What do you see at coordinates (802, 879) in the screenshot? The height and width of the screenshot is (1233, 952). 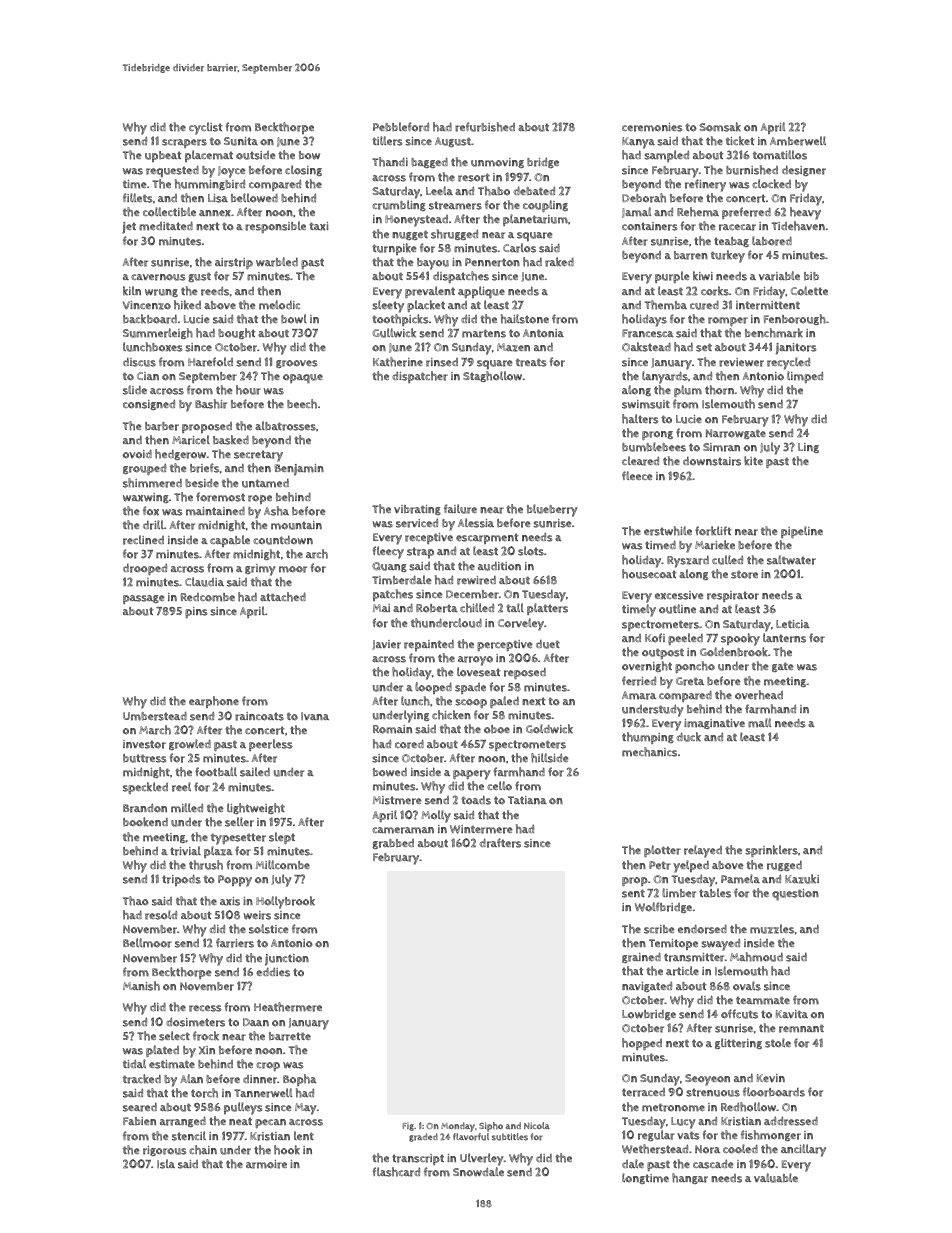 I see `Kazuki` at bounding box center [802, 879].
